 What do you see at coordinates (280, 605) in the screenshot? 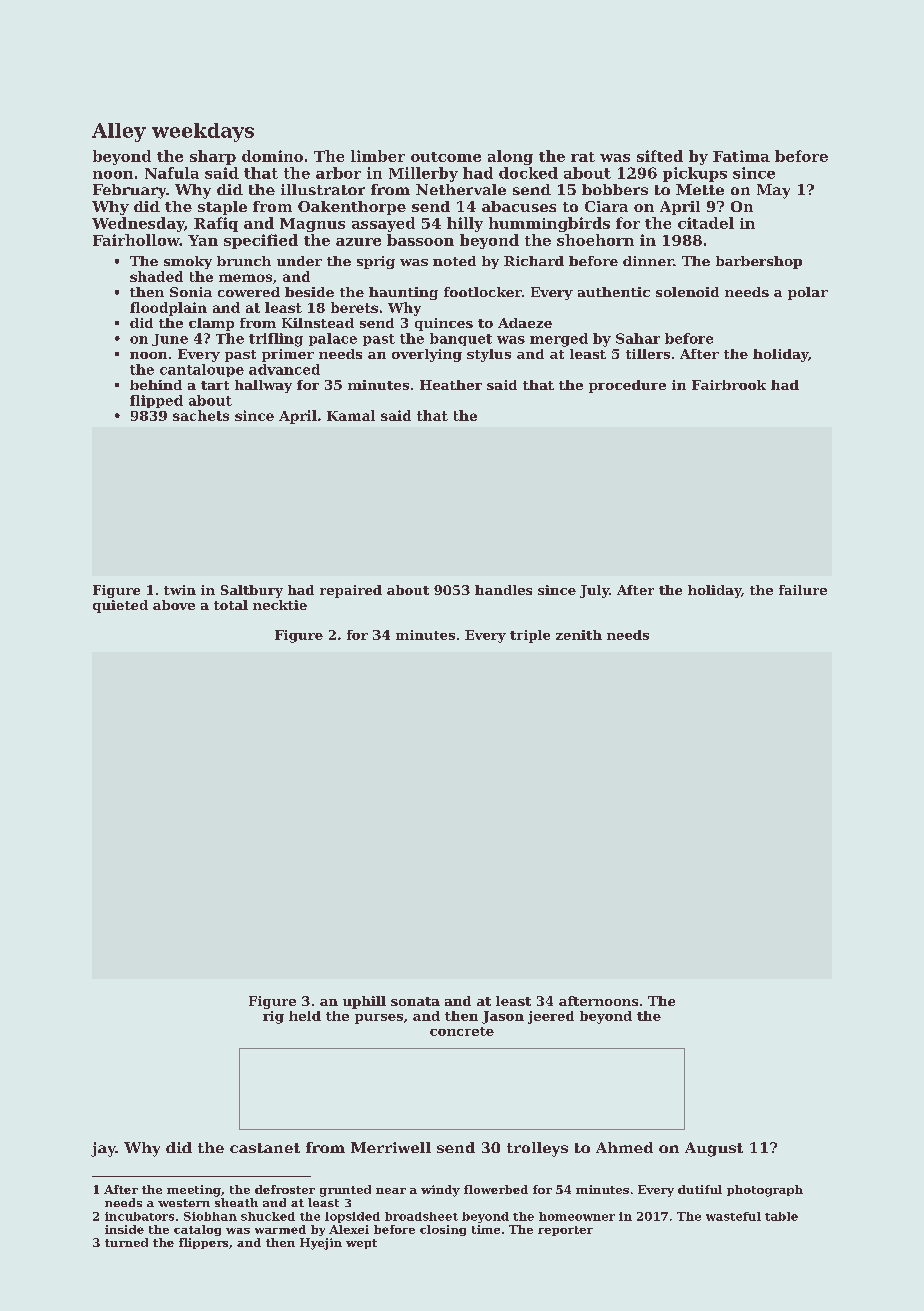
I see `necktie` at bounding box center [280, 605].
